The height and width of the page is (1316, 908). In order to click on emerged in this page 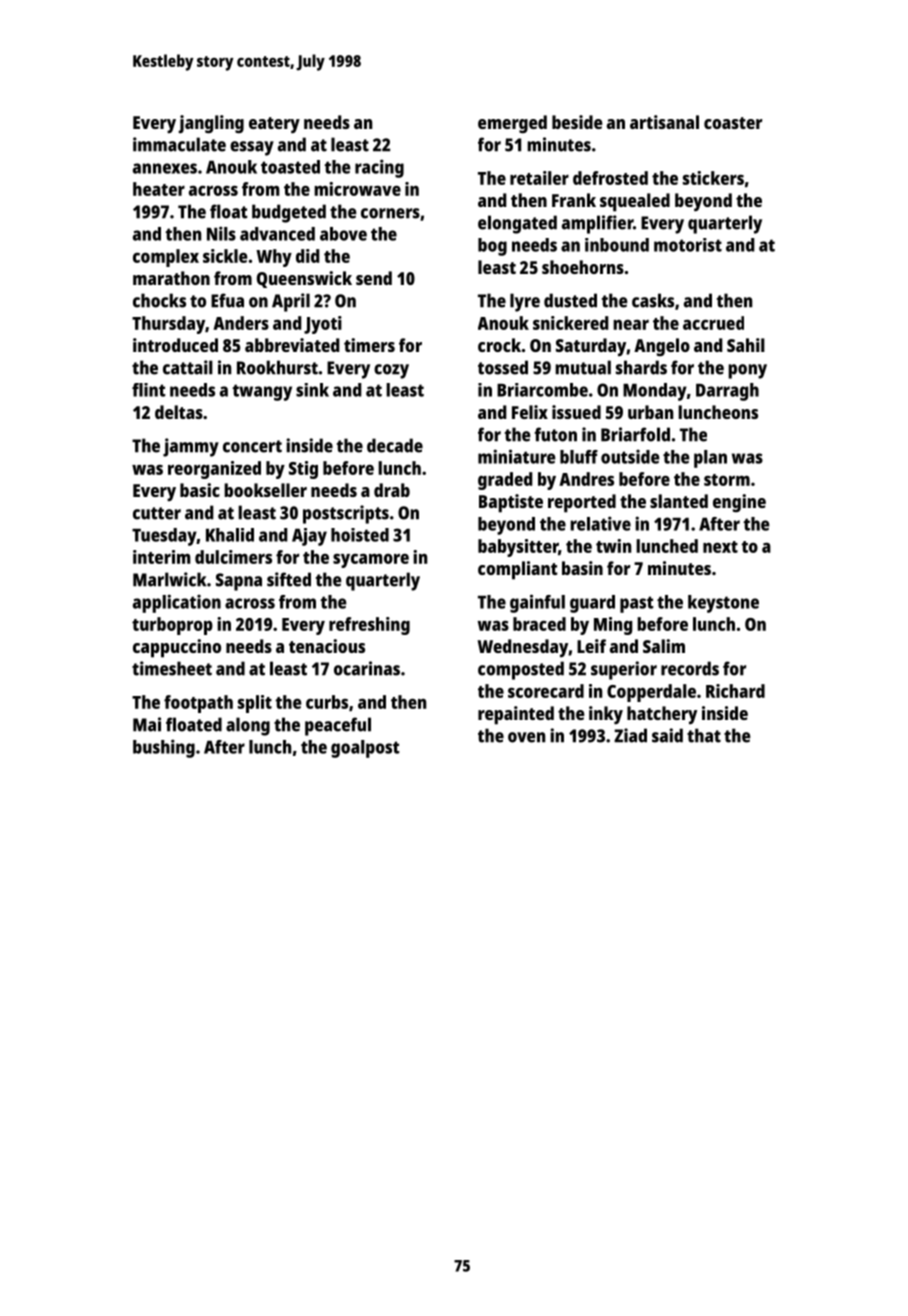, I will do `click(512, 124)`.
